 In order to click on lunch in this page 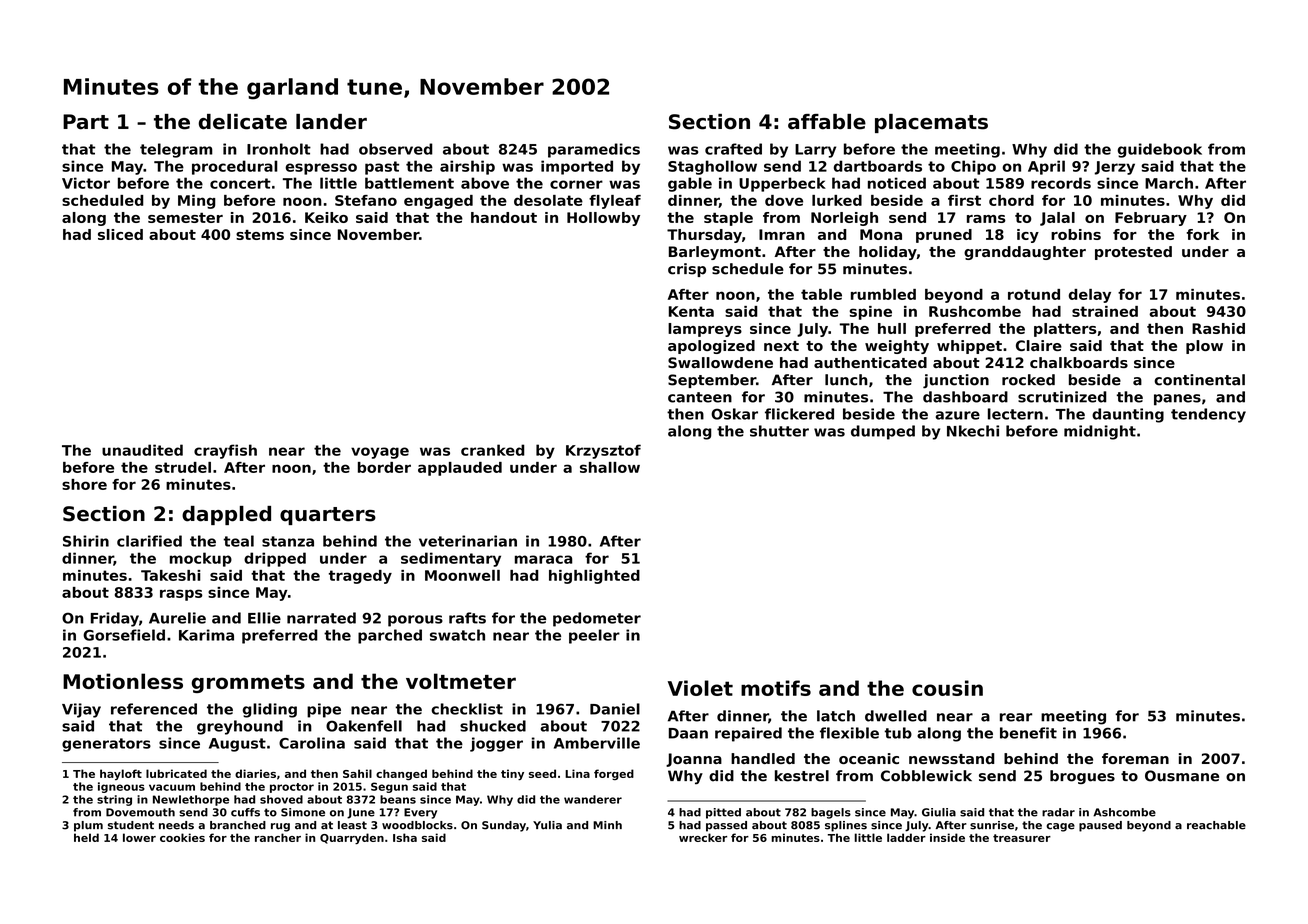, I will do `click(846, 380)`.
